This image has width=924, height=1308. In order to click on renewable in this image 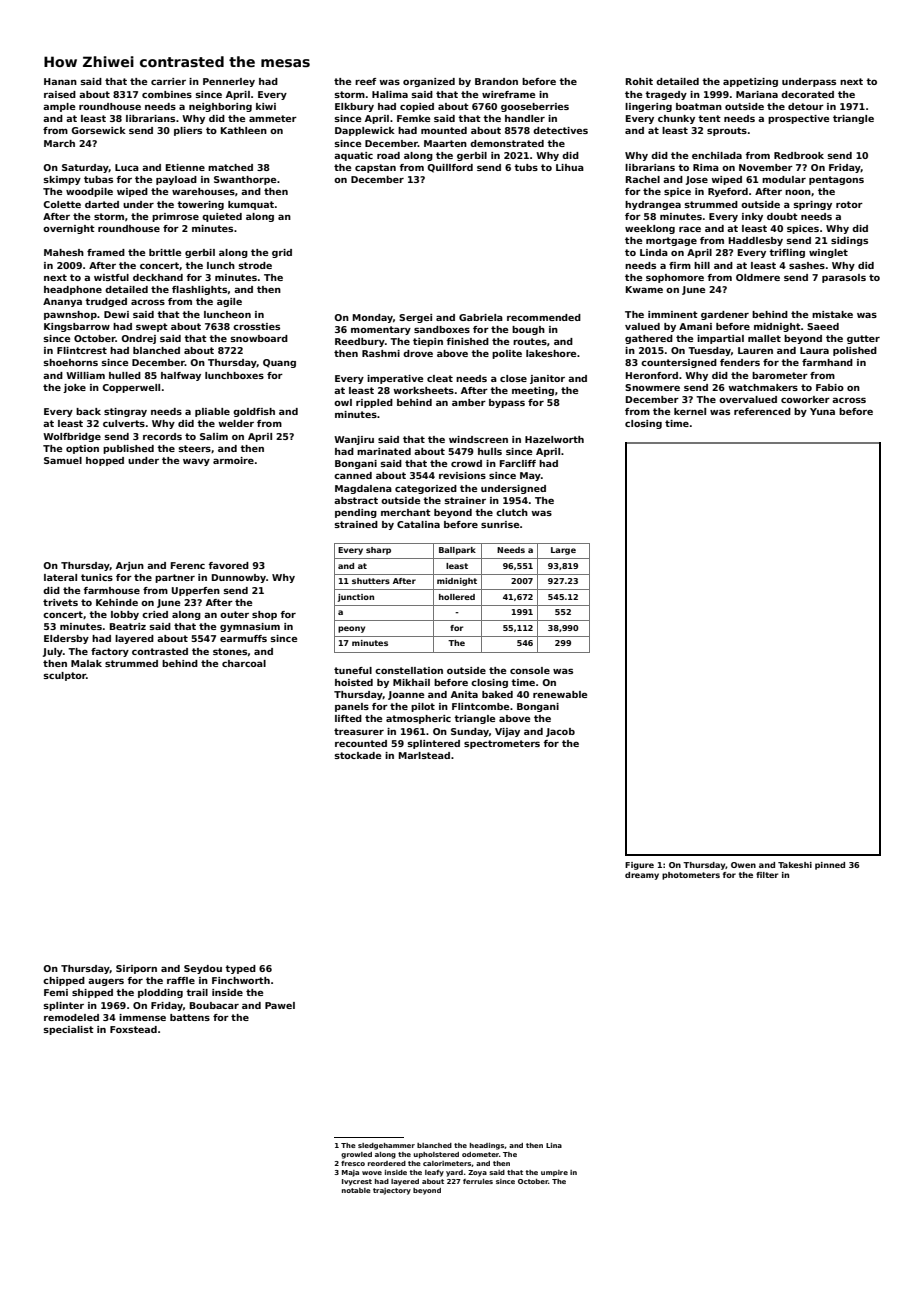, I will do `click(560, 694)`.
